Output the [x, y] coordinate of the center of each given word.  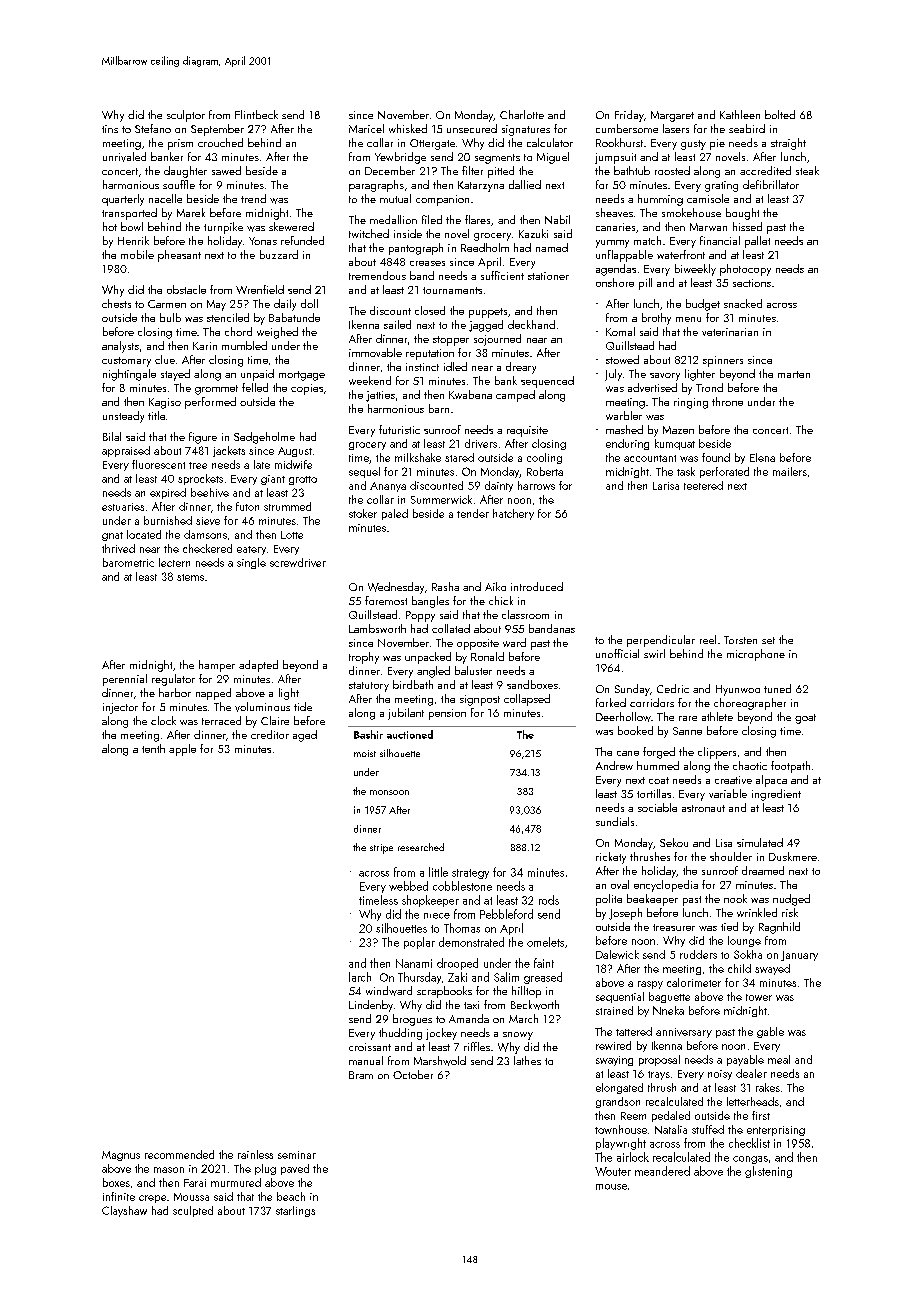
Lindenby [371, 1006]
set [768, 640]
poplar [419, 943]
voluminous [262, 707]
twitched [369, 233]
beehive [210, 492]
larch [360, 977]
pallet [757, 242]
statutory [369, 687]
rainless [255, 1154]
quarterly [123, 200]
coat [659, 780]
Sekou [674, 842]
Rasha [445, 586]
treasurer [674, 927]
